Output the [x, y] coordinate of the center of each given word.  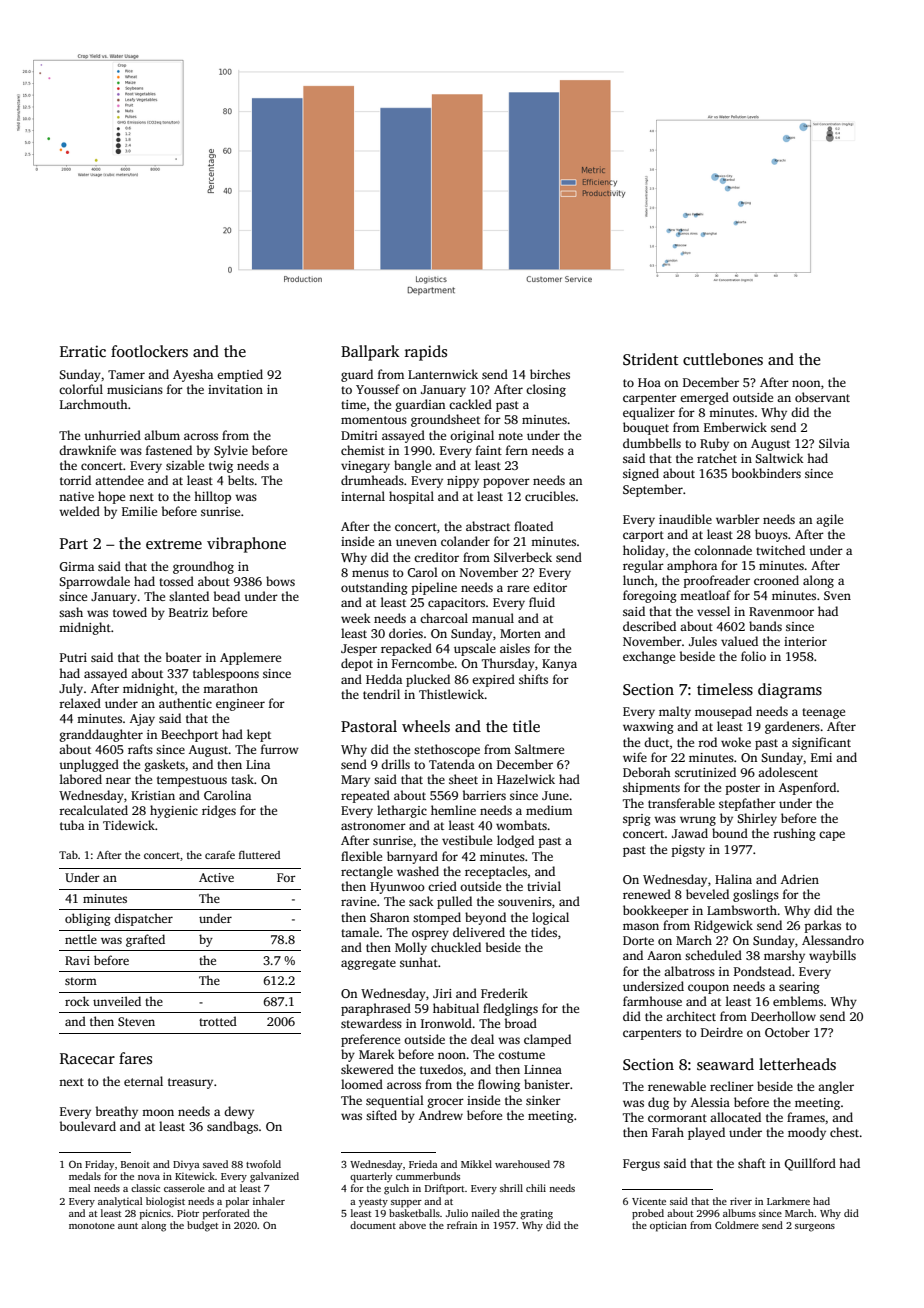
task [242, 779]
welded [79, 511]
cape [832, 836]
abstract [488, 526]
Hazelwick [526, 779]
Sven [837, 595]
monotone [92, 1226]
